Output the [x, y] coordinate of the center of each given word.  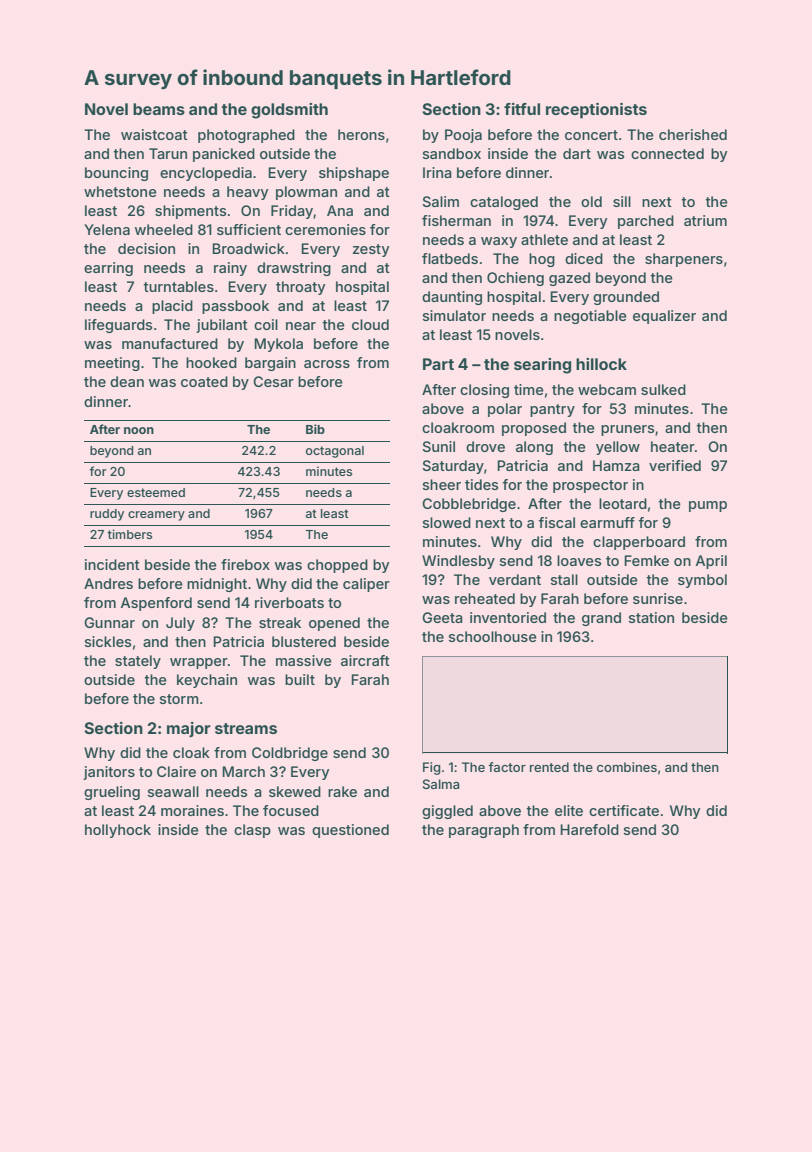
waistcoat [154, 134]
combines [627, 767]
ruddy [107, 515]
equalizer [664, 317]
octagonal [335, 452]
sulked [663, 389]
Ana [340, 210]
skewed [295, 791]
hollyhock [118, 831]
